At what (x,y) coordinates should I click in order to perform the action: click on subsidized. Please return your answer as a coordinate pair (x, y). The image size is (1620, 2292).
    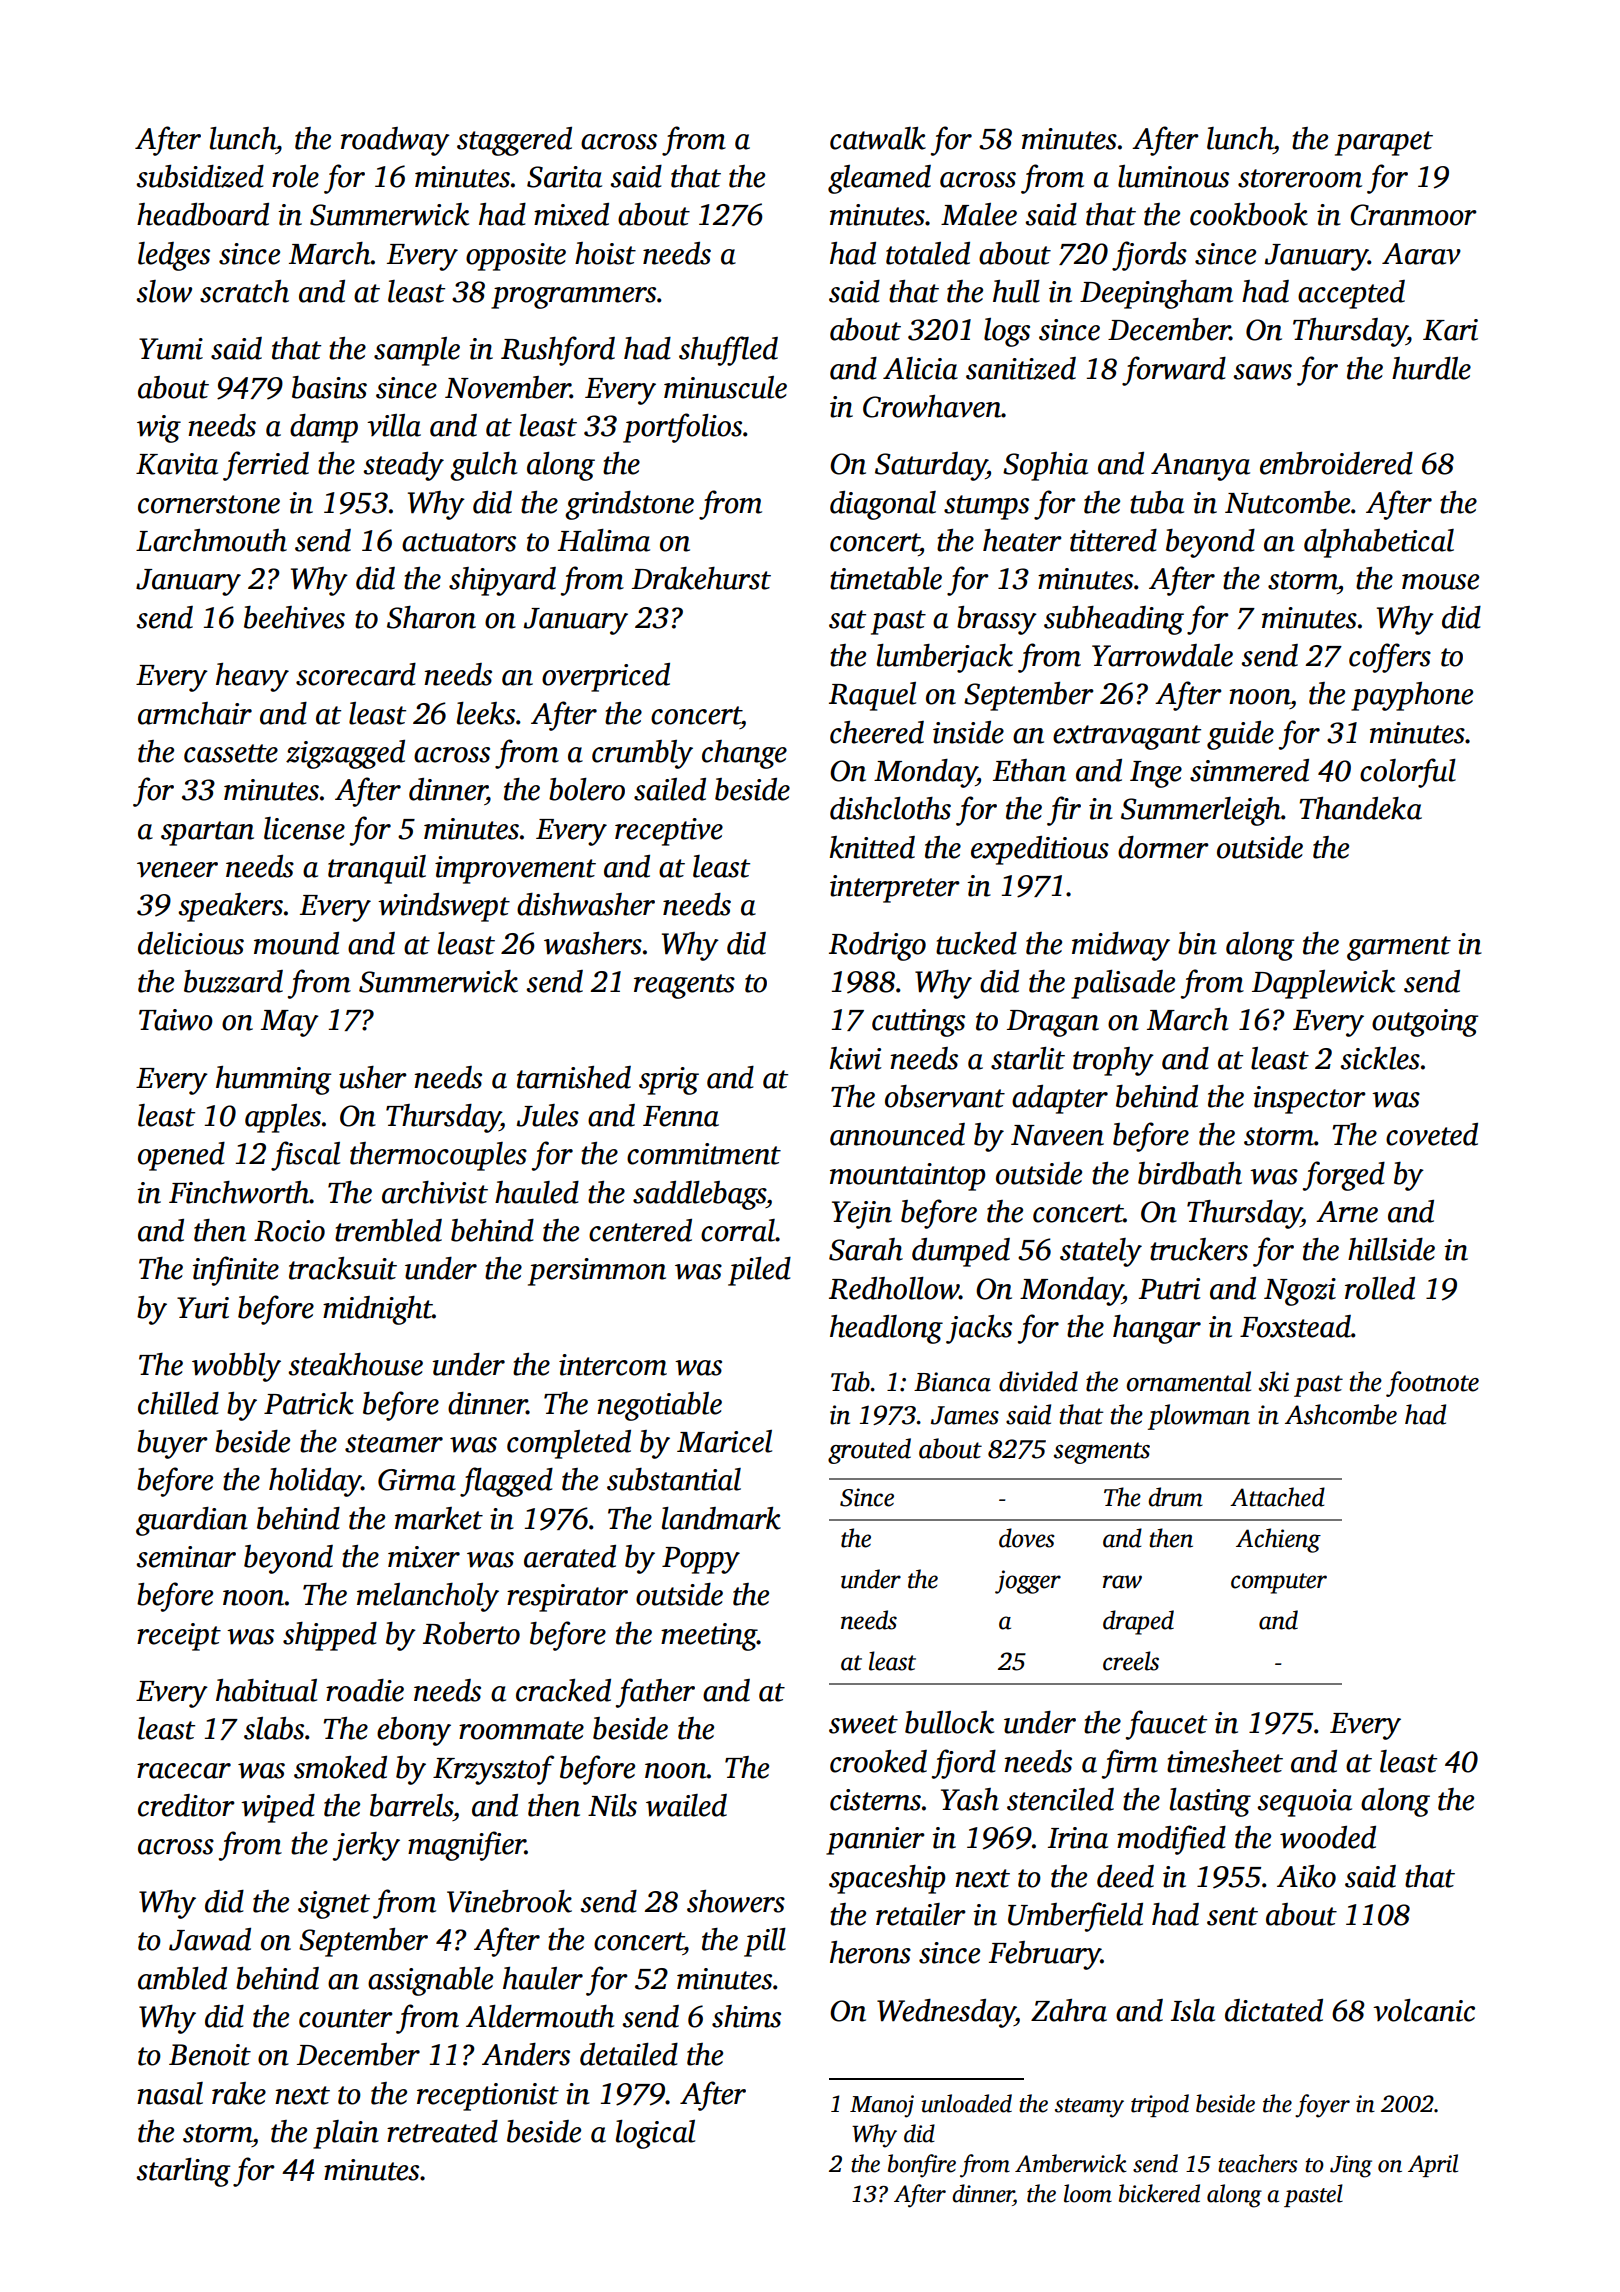
    Looking at the image, I should click on (200, 176).
